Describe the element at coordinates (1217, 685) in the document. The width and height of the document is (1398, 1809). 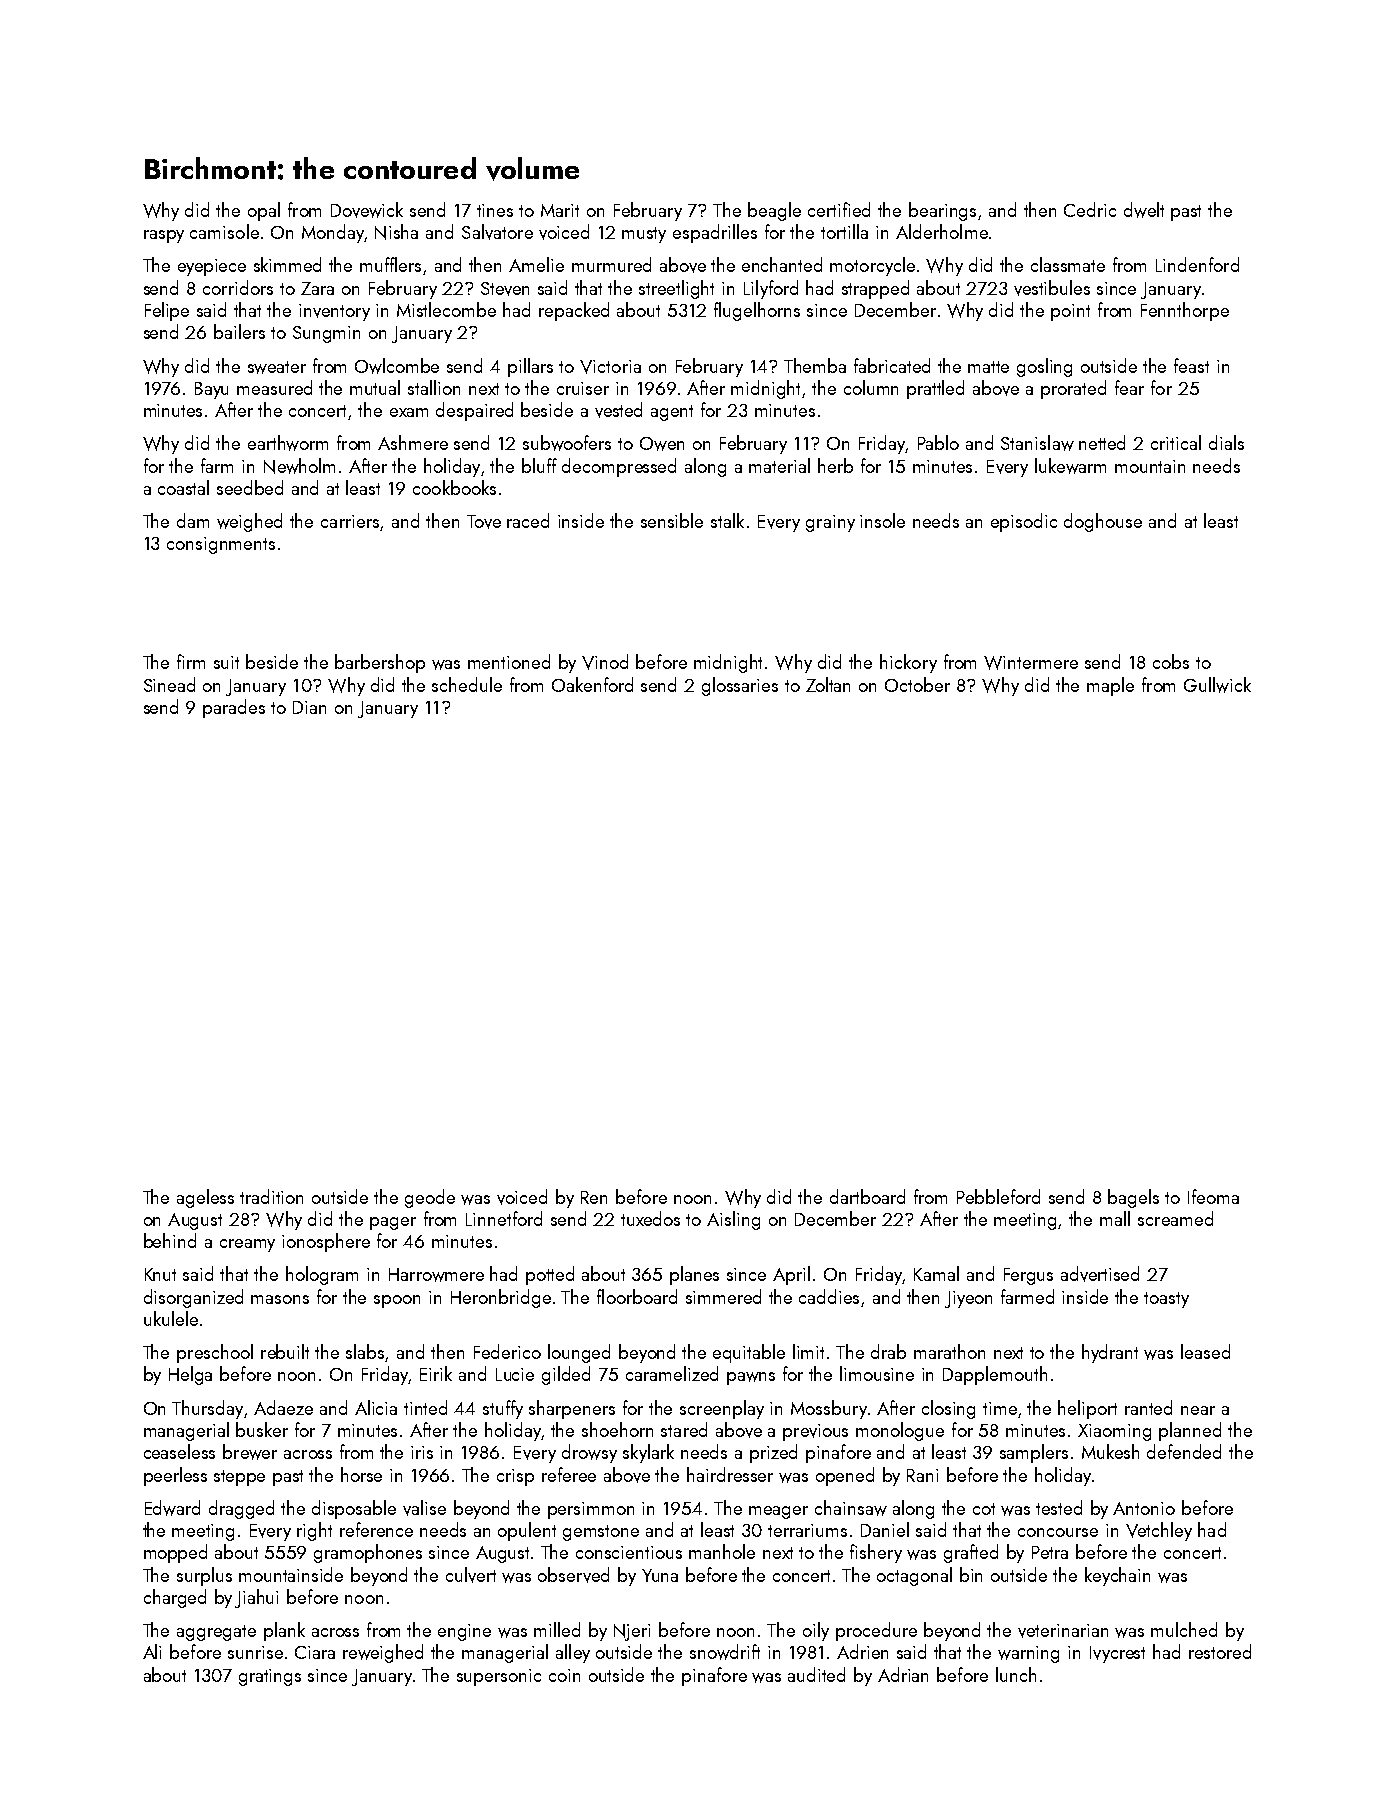
I see `Gullwick` at that location.
